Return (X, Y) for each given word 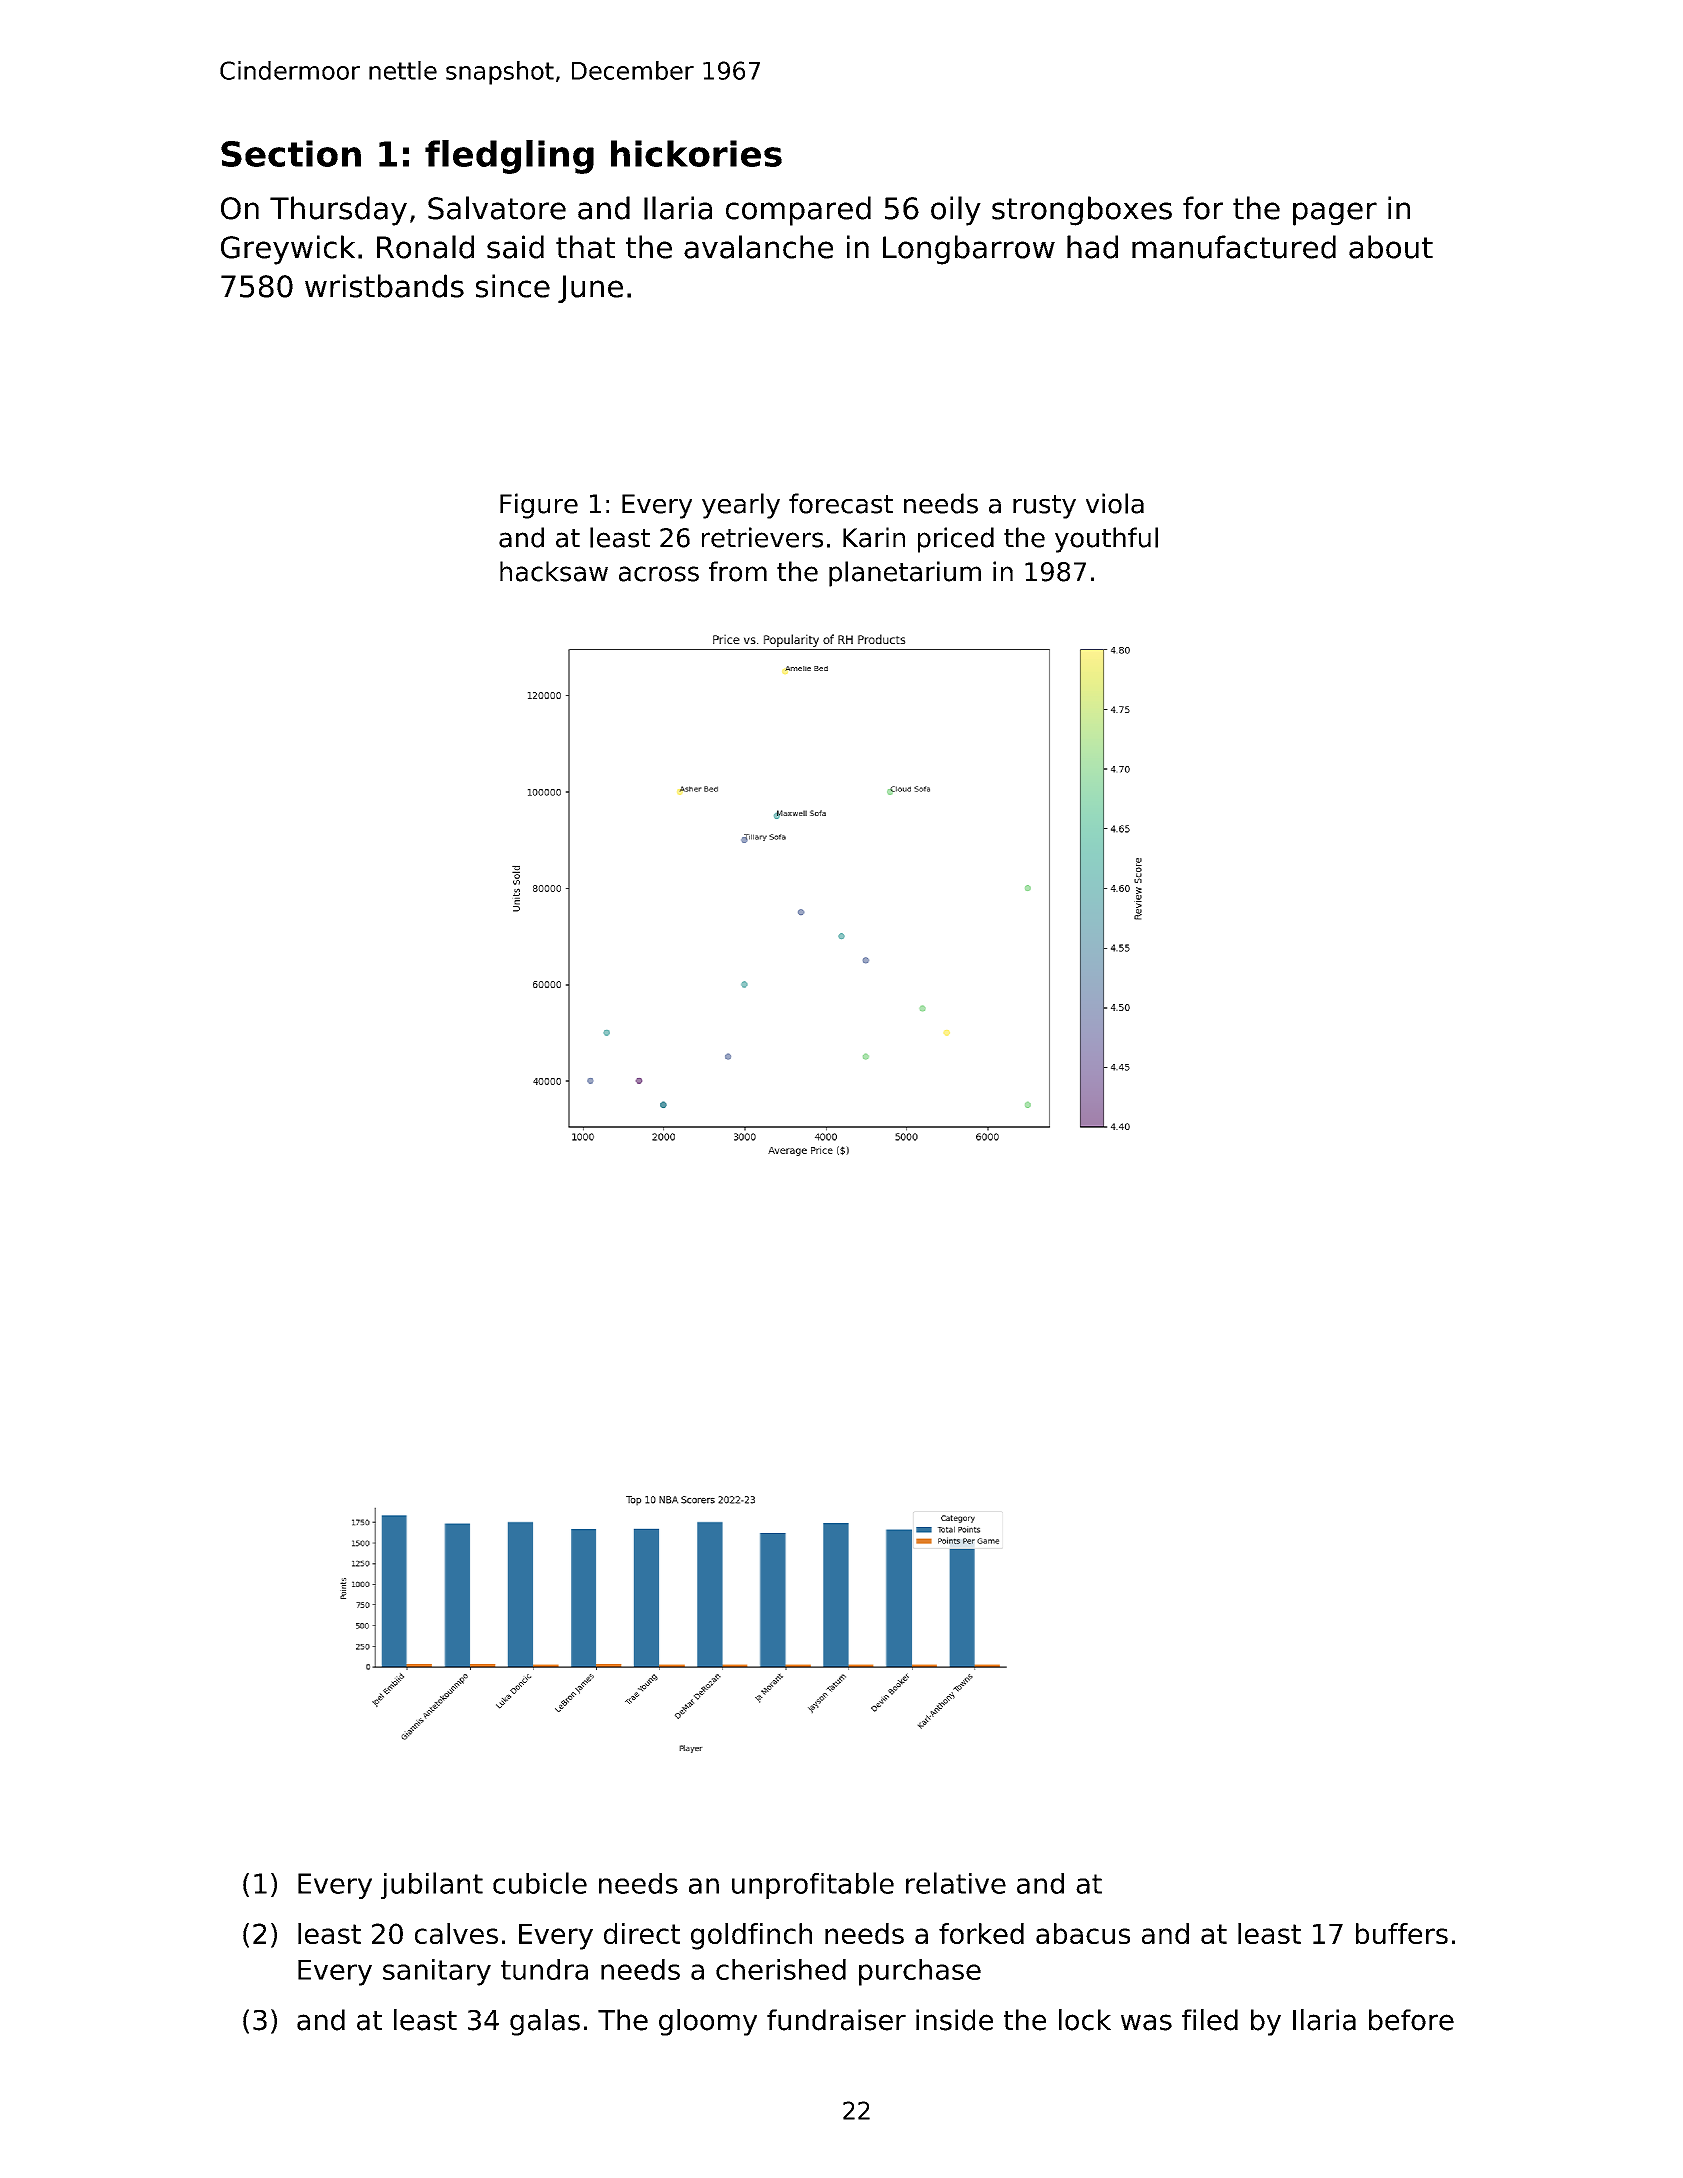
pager (1335, 214)
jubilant (432, 1885)
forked (981, 1933)
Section (291, 153)
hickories (696, 153)
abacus (1083, 1933)
